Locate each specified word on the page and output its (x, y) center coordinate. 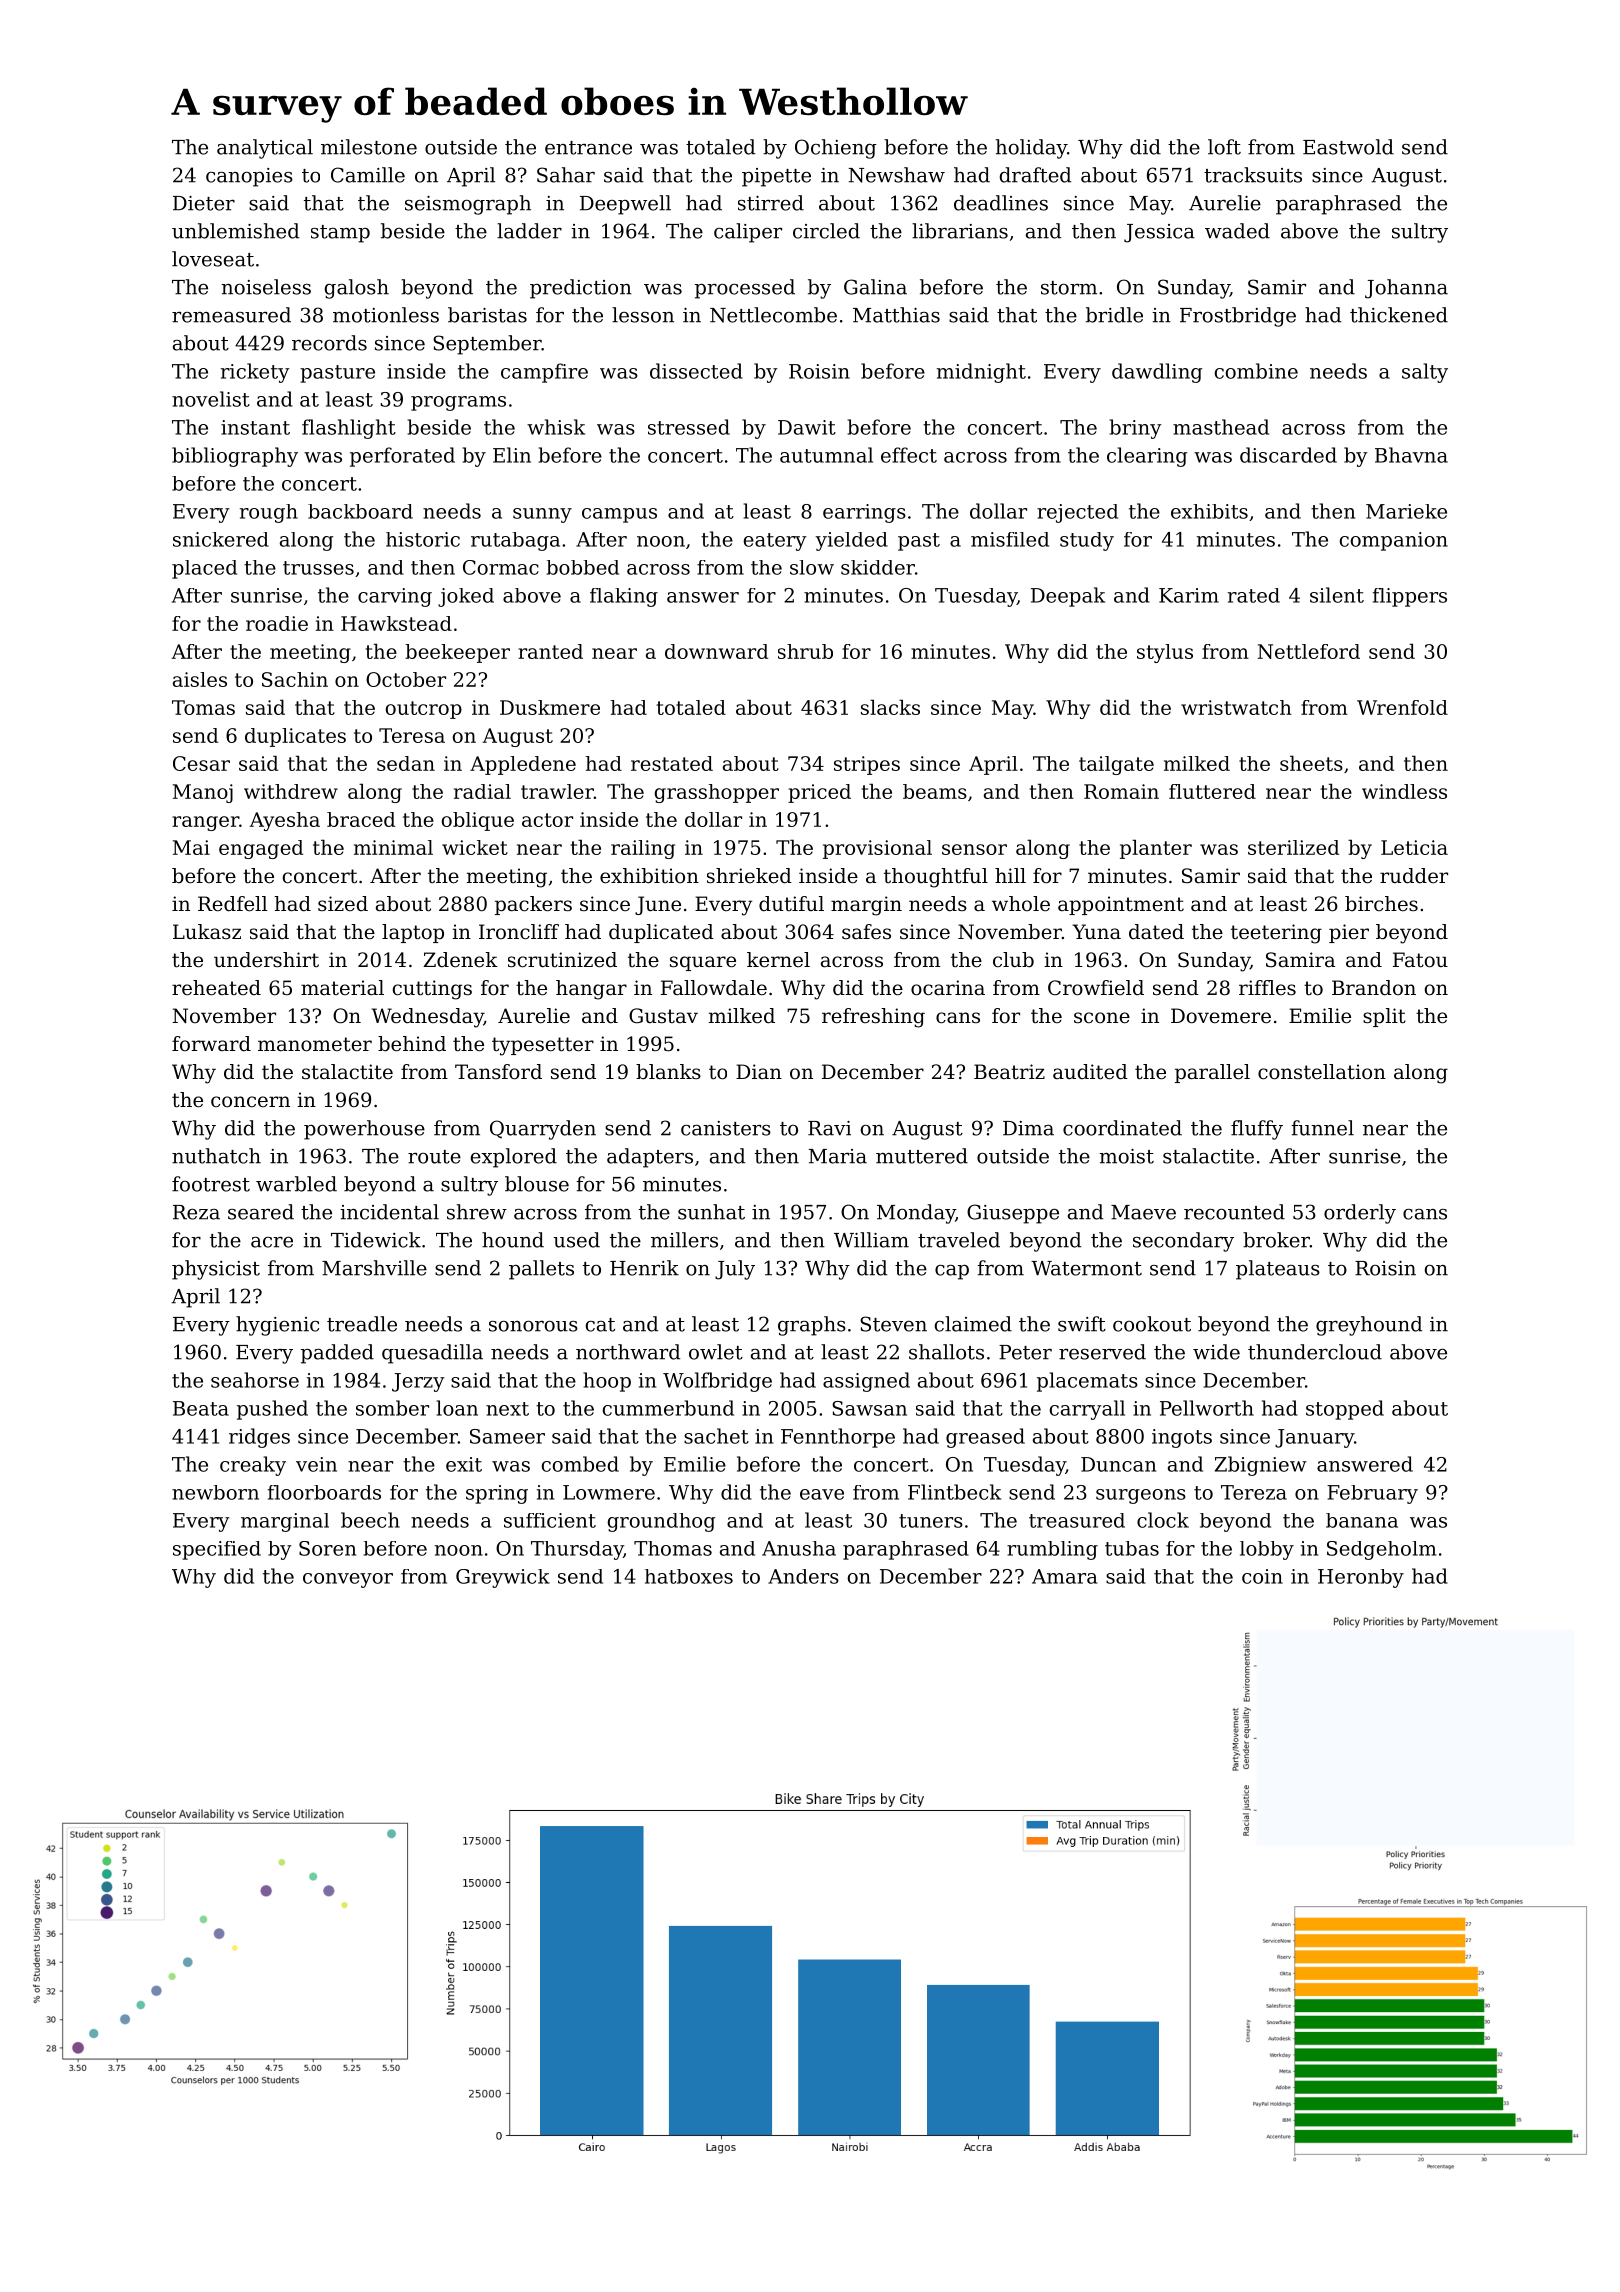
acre (272, 1242)
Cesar (201, 763)
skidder (878, 567)
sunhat (711, 1212)
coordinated (1122, 1128)
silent (1337, 595)
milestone (369, 147)
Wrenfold (1402, 707)
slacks (890, 707)
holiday (1031, 149)
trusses (318, 568)
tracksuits (1253, 175)
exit (464, 1464)
